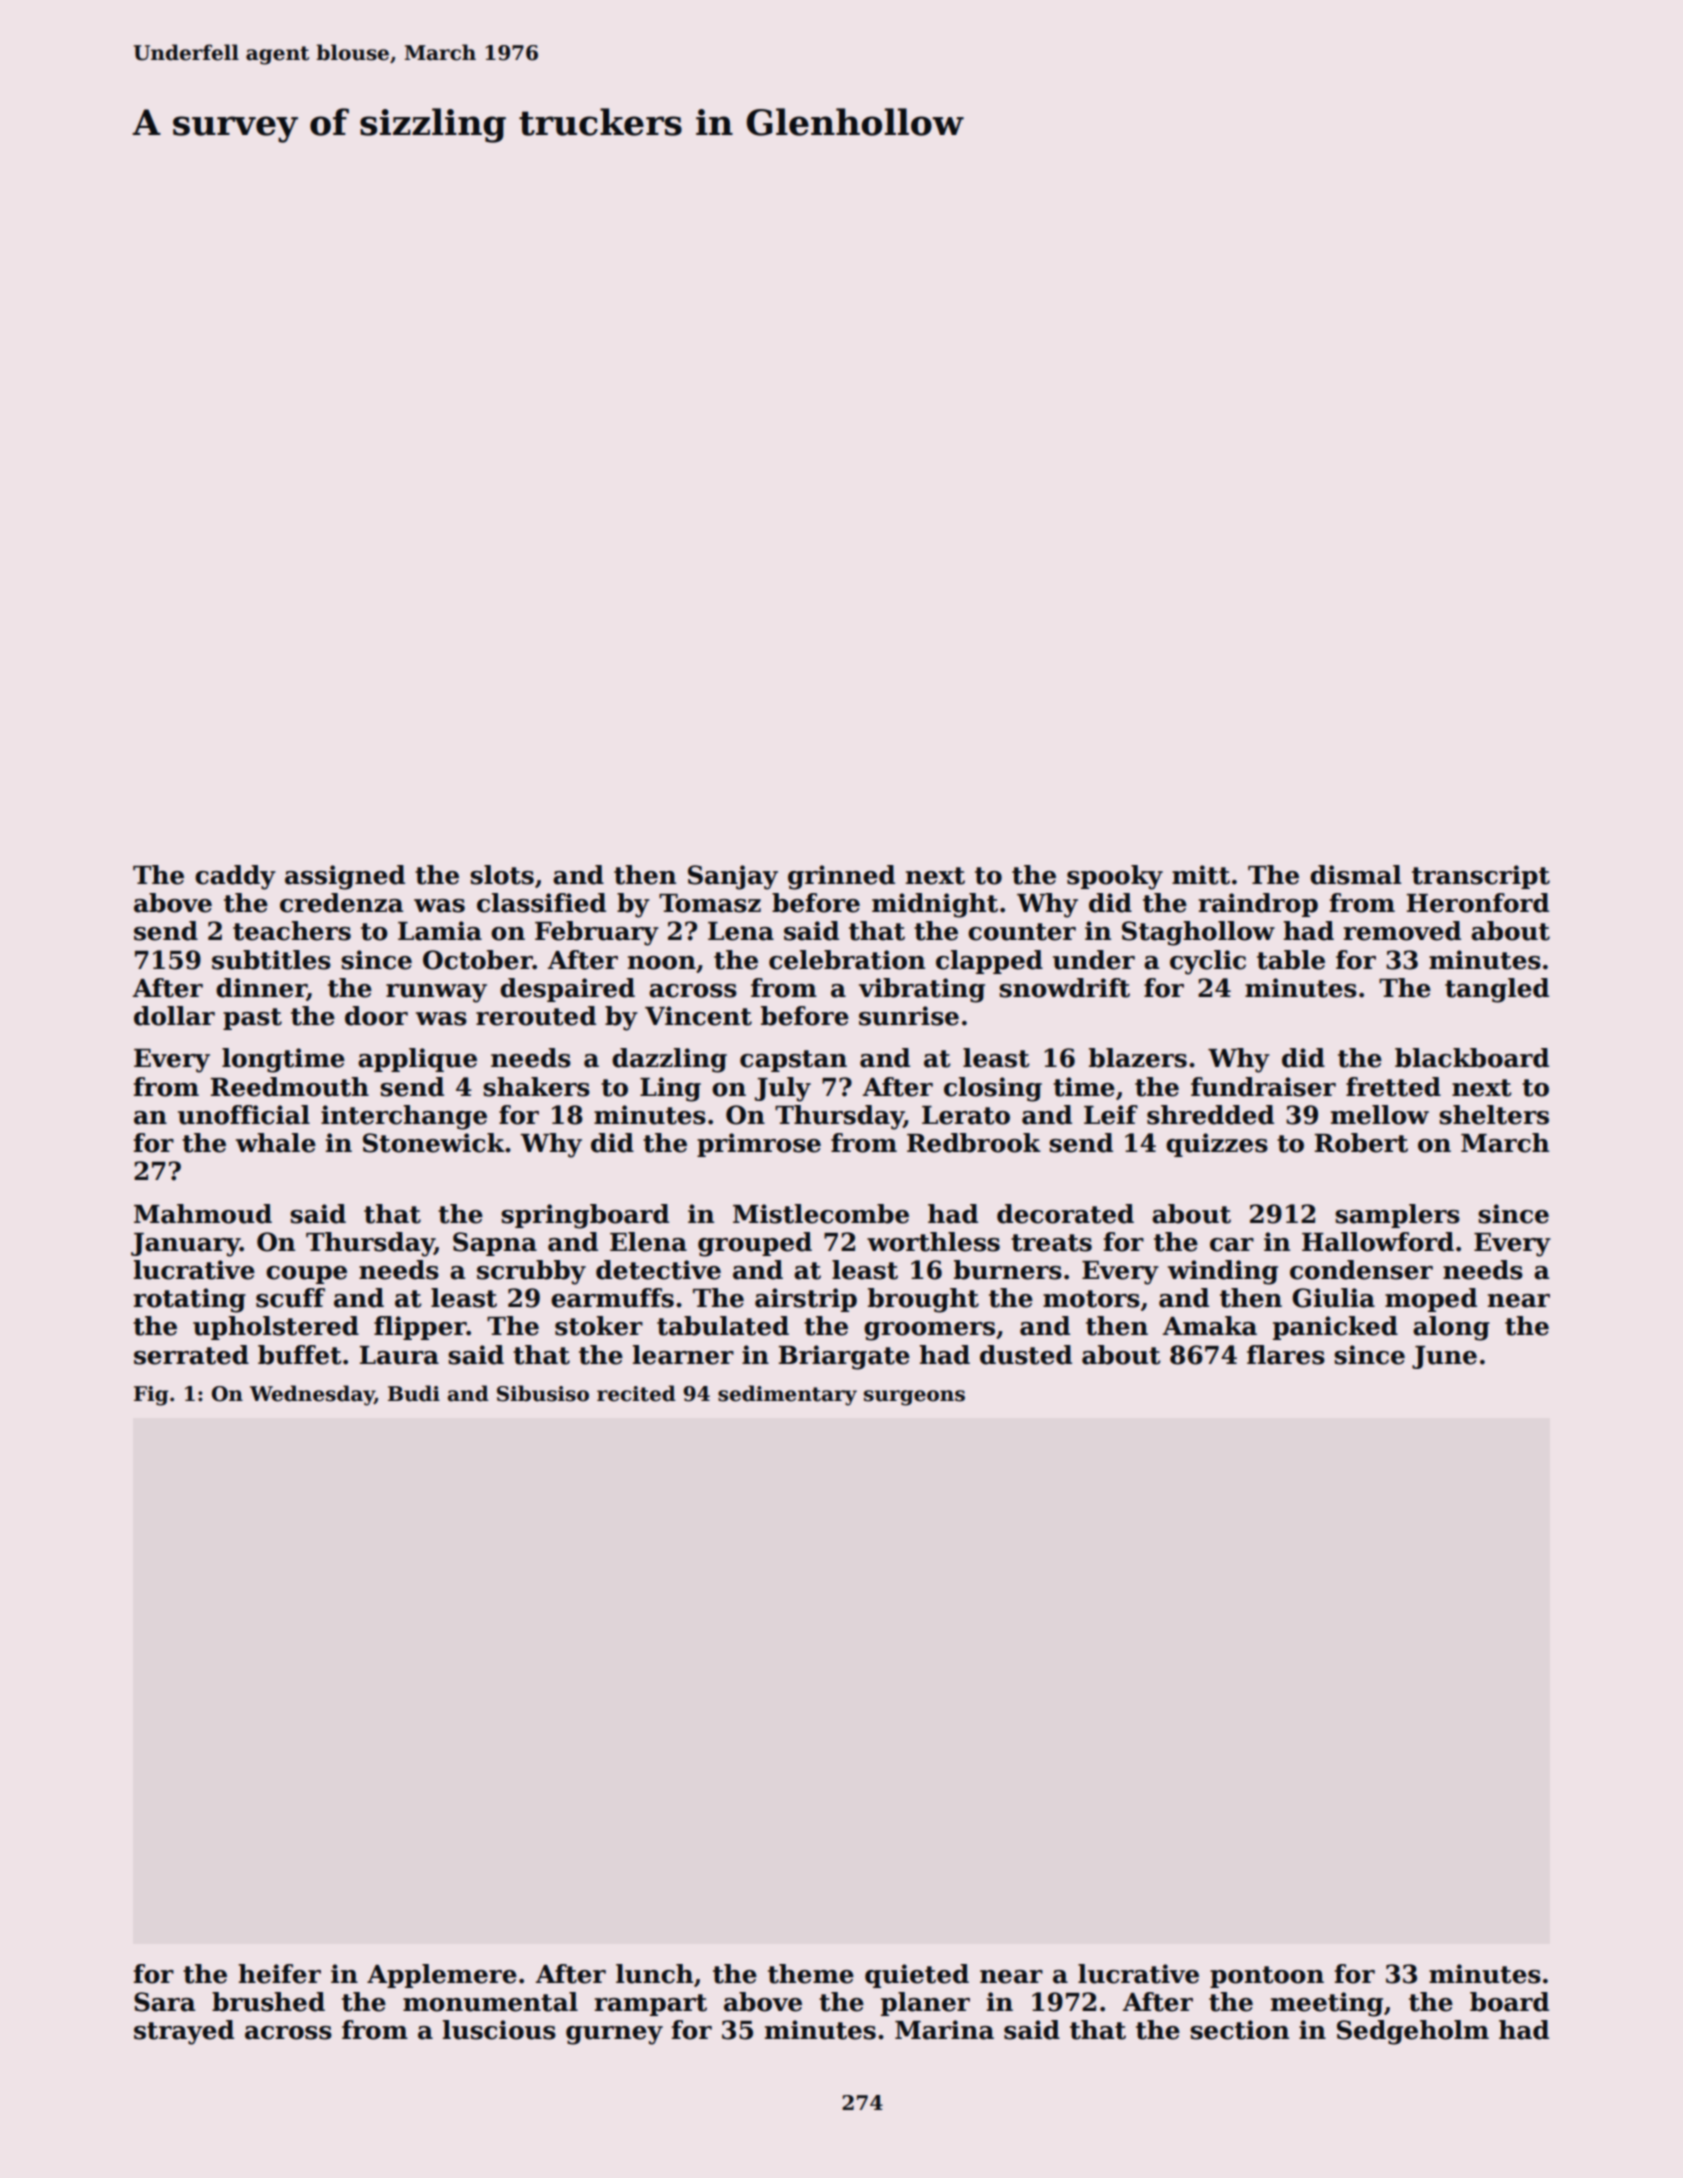  Describe the element at coordinates (793, 1061) in the image. I see `capstan` at that location.
